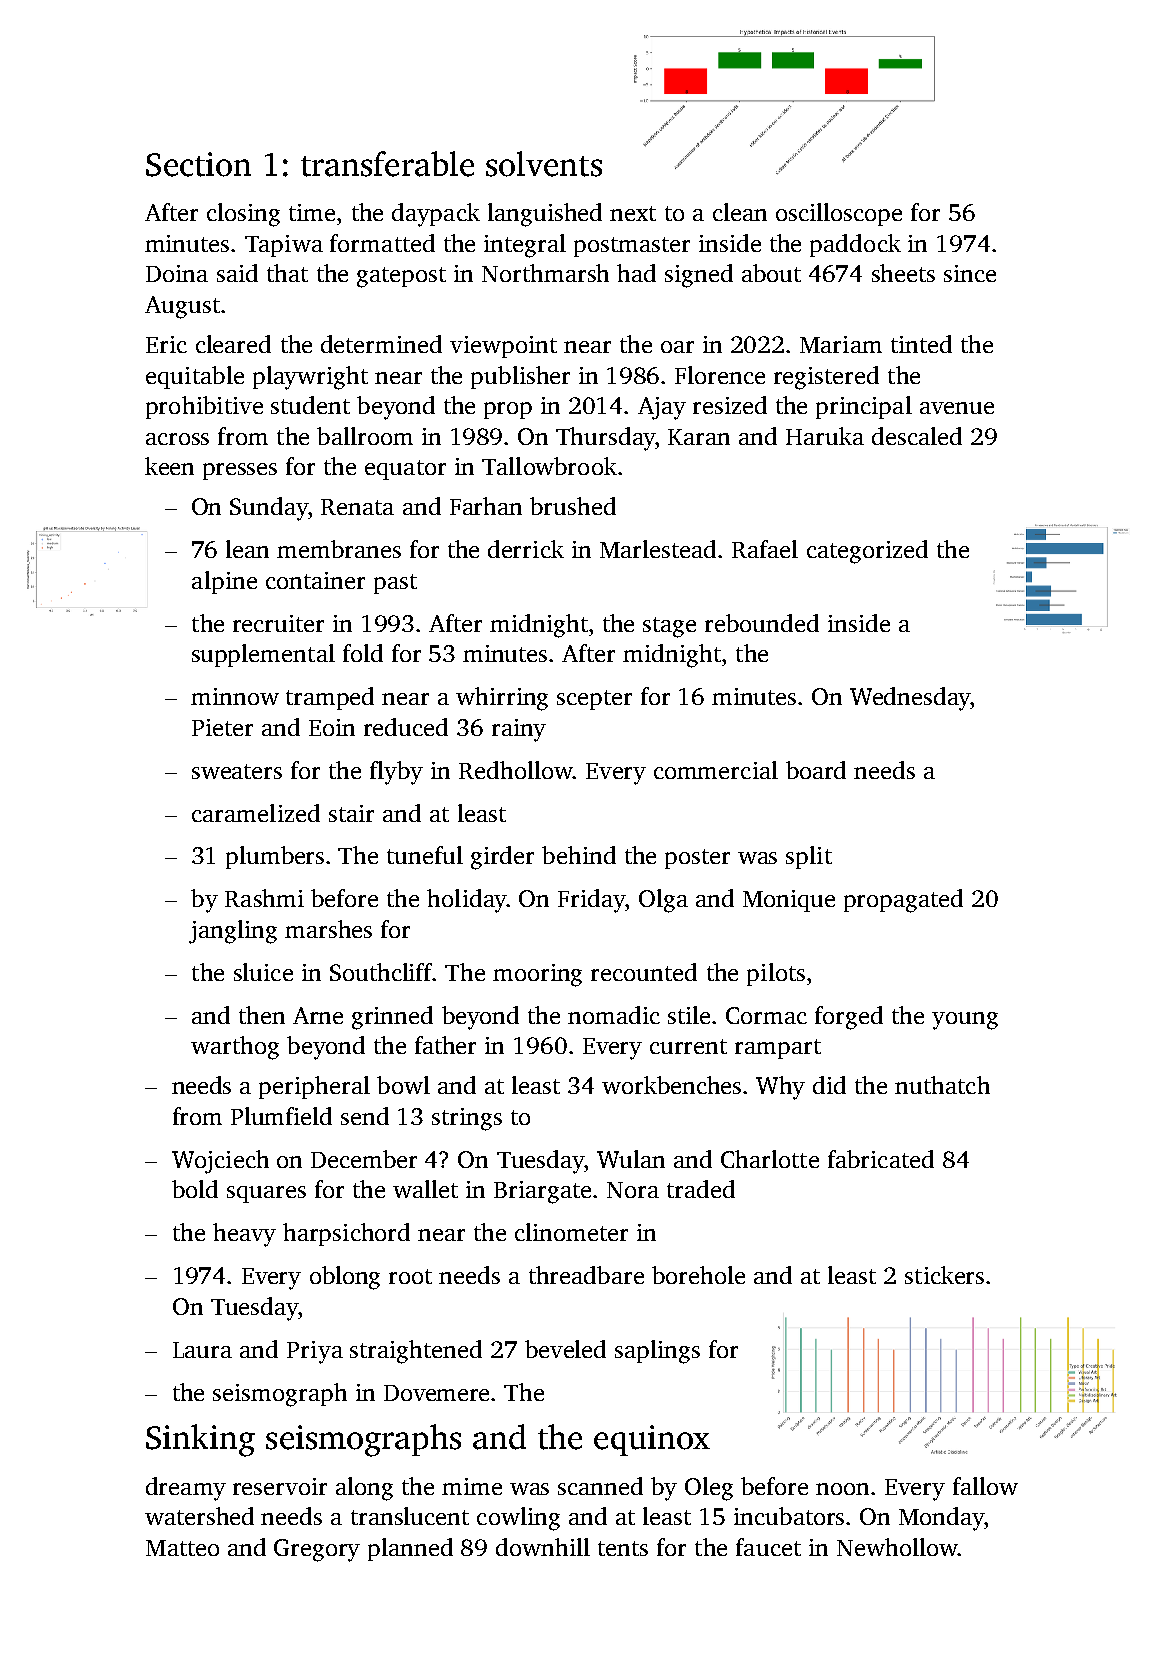  I want to click on Gregory, so click(317, 1550).
